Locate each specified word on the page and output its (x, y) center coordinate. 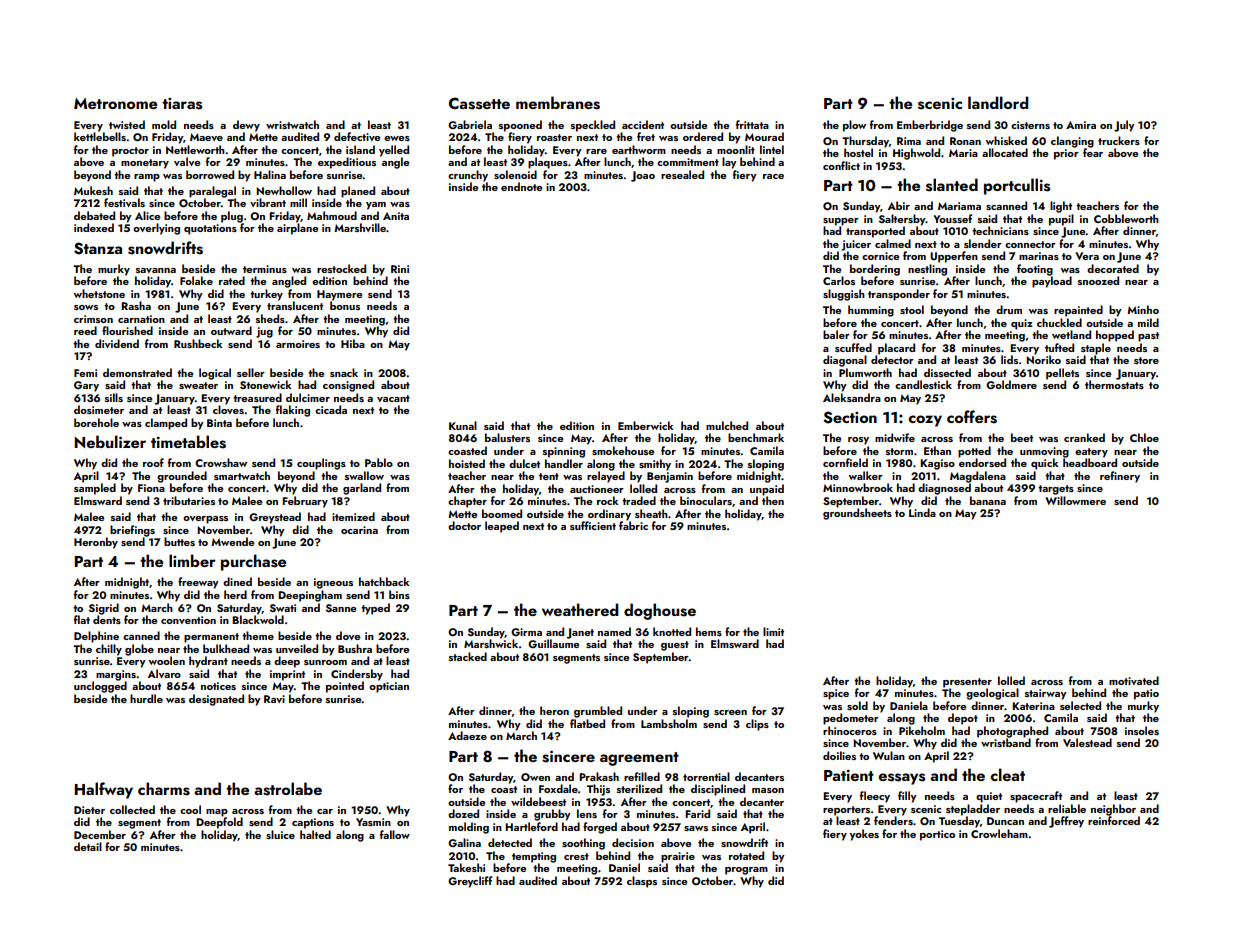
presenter (967, 683)
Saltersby (902, 220)
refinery (1120, 477)
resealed (682, 174)
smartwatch (242, 475)
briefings (132, 531)
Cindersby (357, 675)
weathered (580, 609)
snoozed (1098, 280)
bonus (345, 305)
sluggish (844, 295)
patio (1146, 694)
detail (88, 846)
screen (730, 712)
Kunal (463, 425)
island (360, 149)
